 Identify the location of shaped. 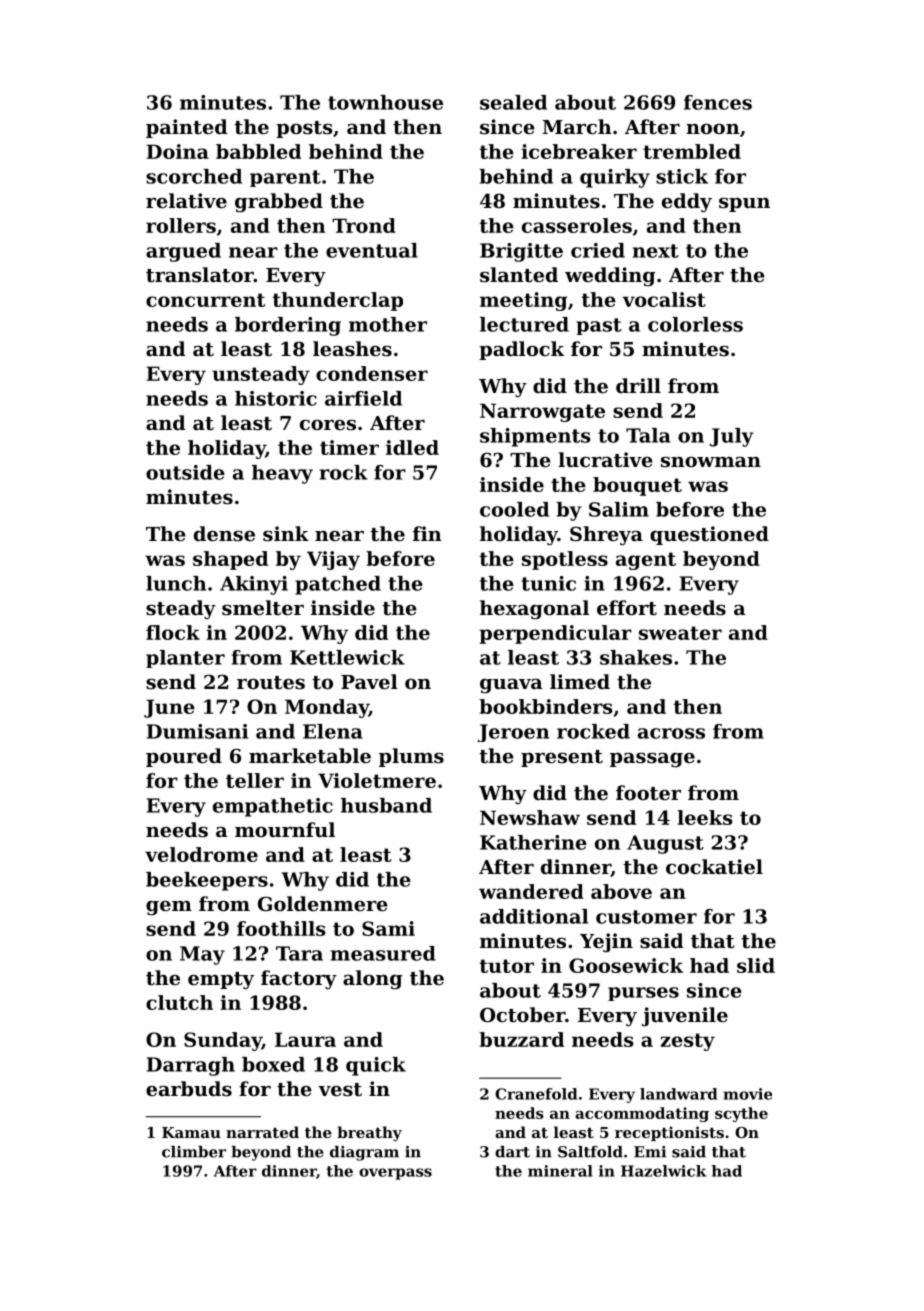
(230, 560).
